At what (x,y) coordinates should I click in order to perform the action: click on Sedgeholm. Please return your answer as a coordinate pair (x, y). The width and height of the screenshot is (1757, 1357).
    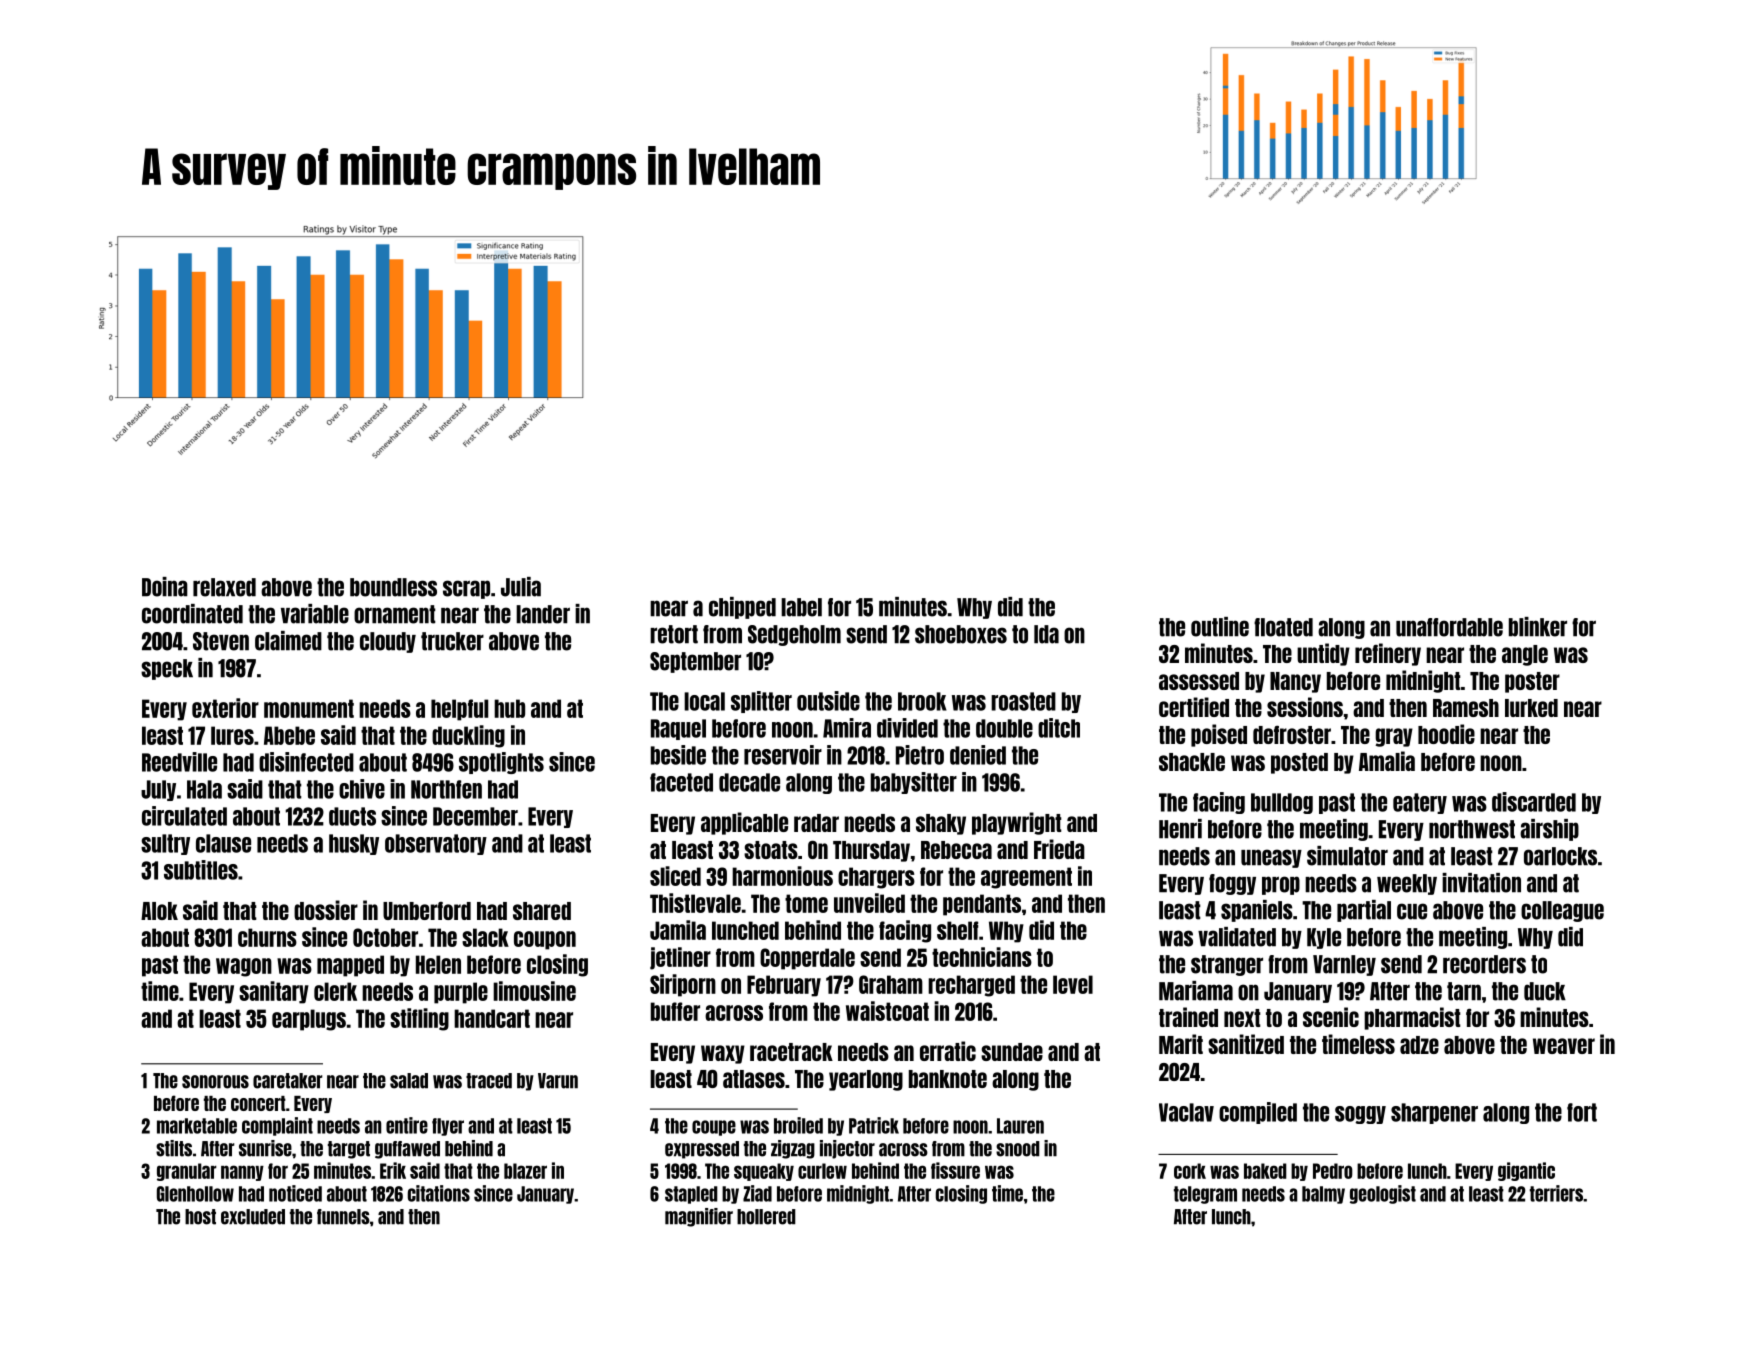
    Looking at the image, I should click on (794, 635).
